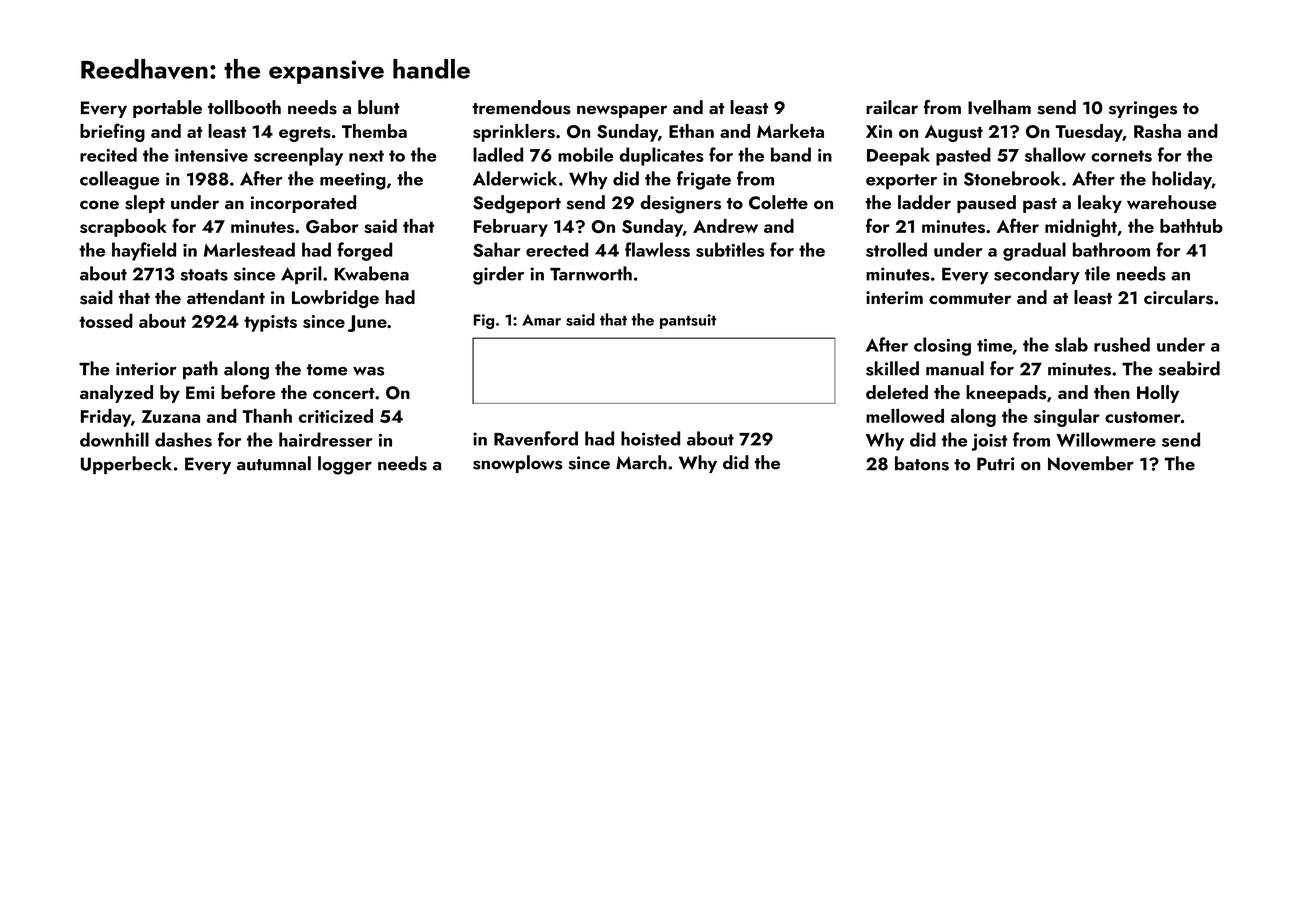  I want to click on was, so click(368, 371).
